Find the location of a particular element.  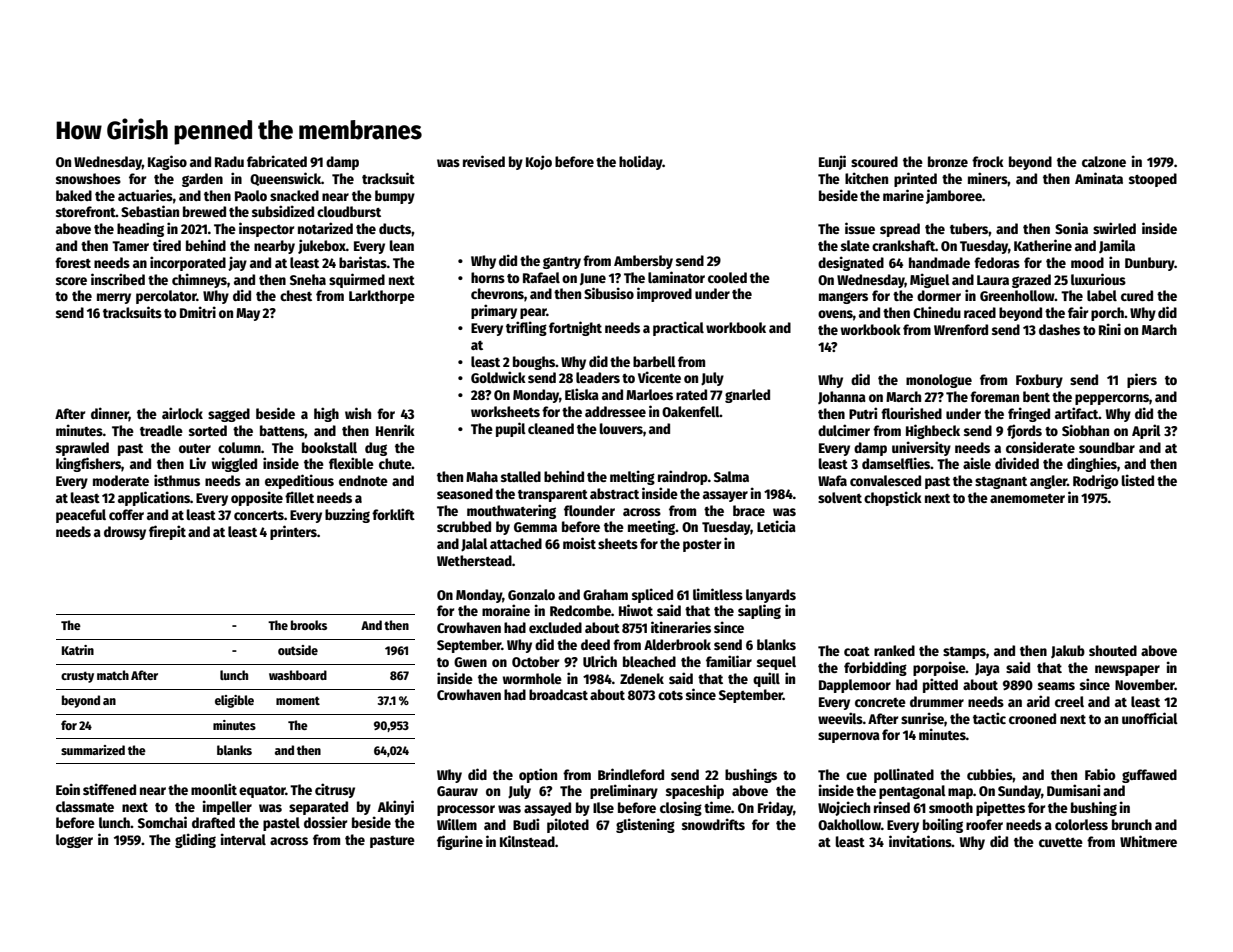

interval is located at coordinates (243, 839).
